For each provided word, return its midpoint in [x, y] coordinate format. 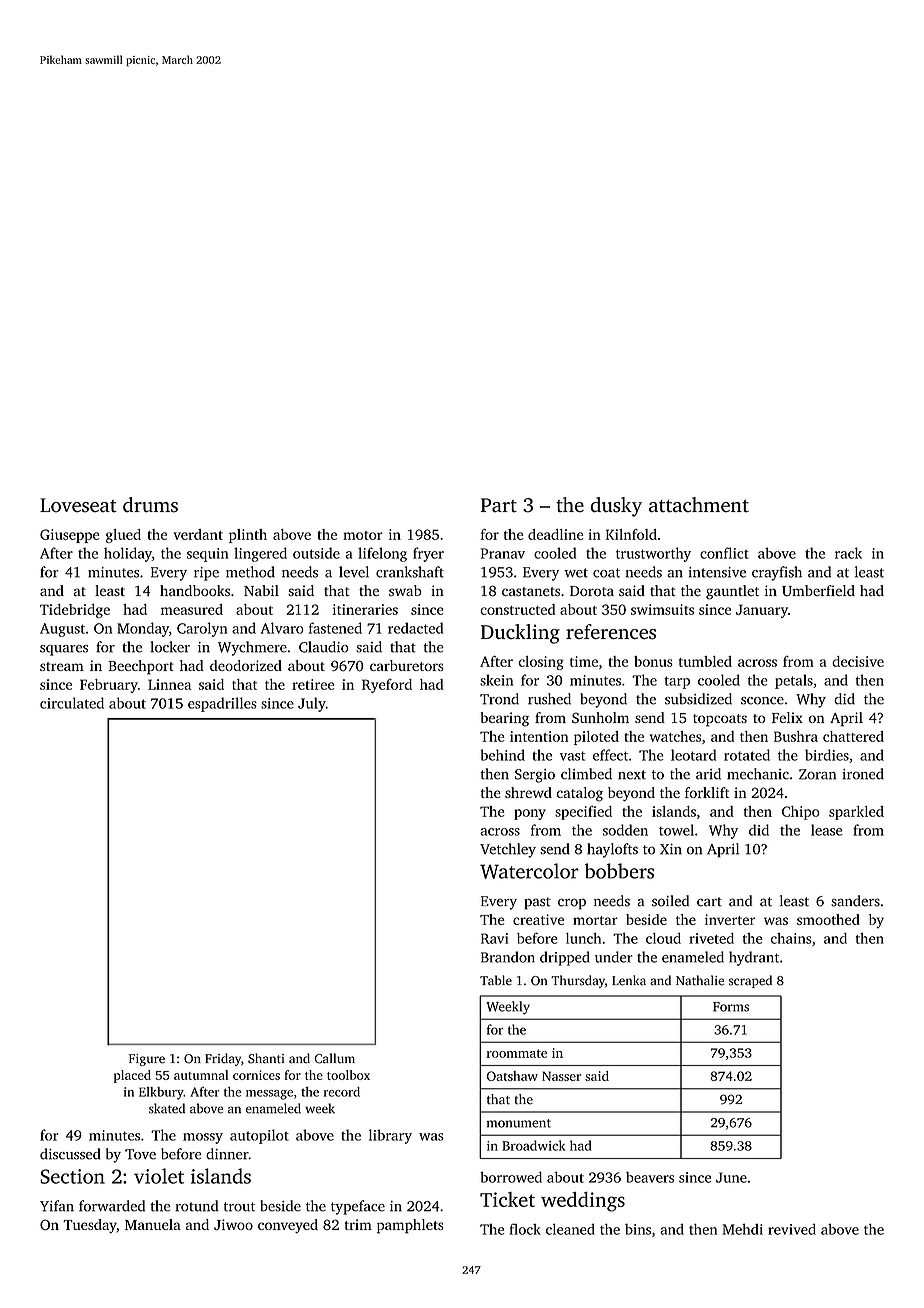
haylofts [612, 850]
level [354, 572]
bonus [653, 661]
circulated [72, 703]
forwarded [112, 1206]
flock [525, 1229]
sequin [207, 555]
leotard [693, 755]
